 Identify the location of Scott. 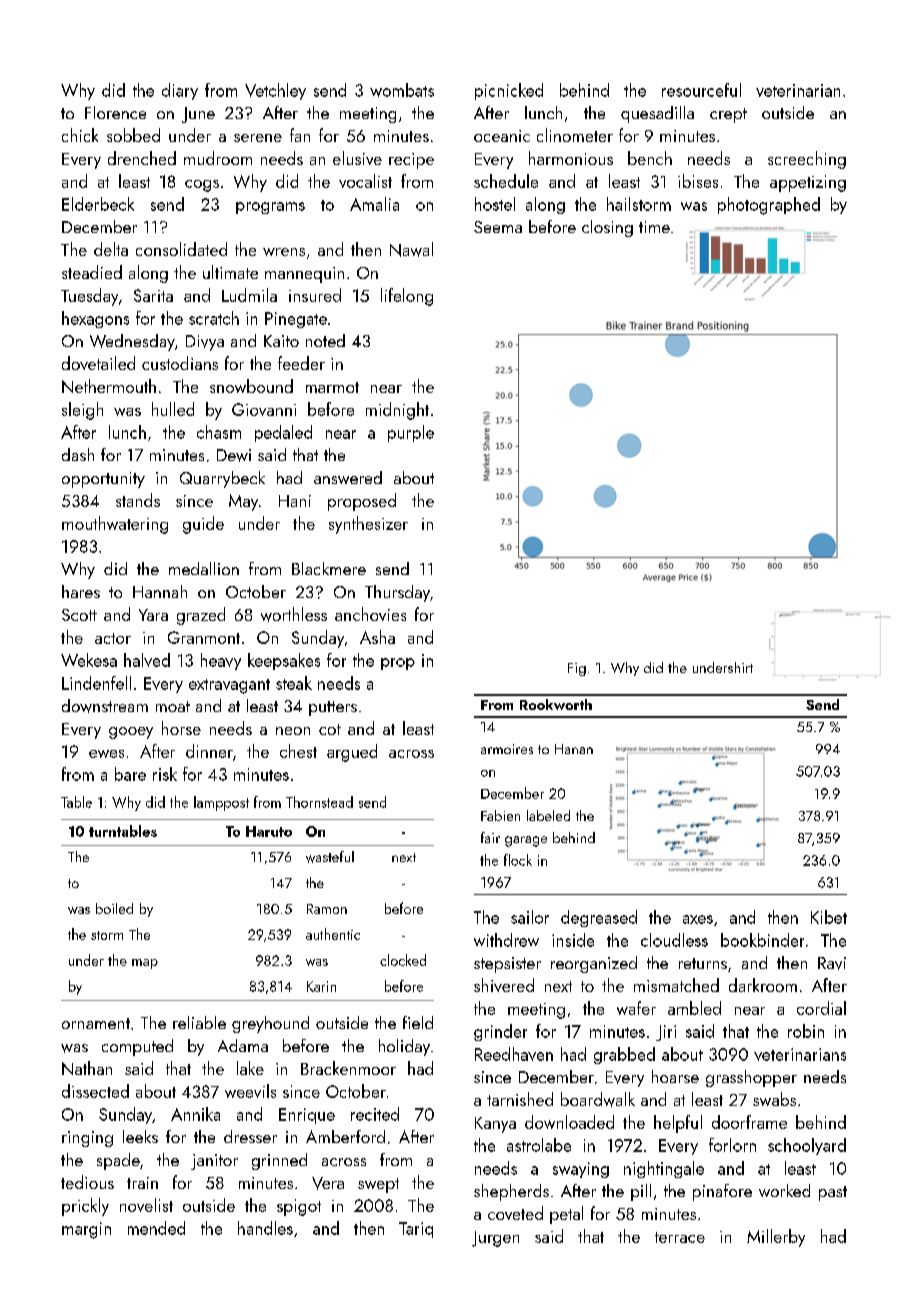
(79, 615).
